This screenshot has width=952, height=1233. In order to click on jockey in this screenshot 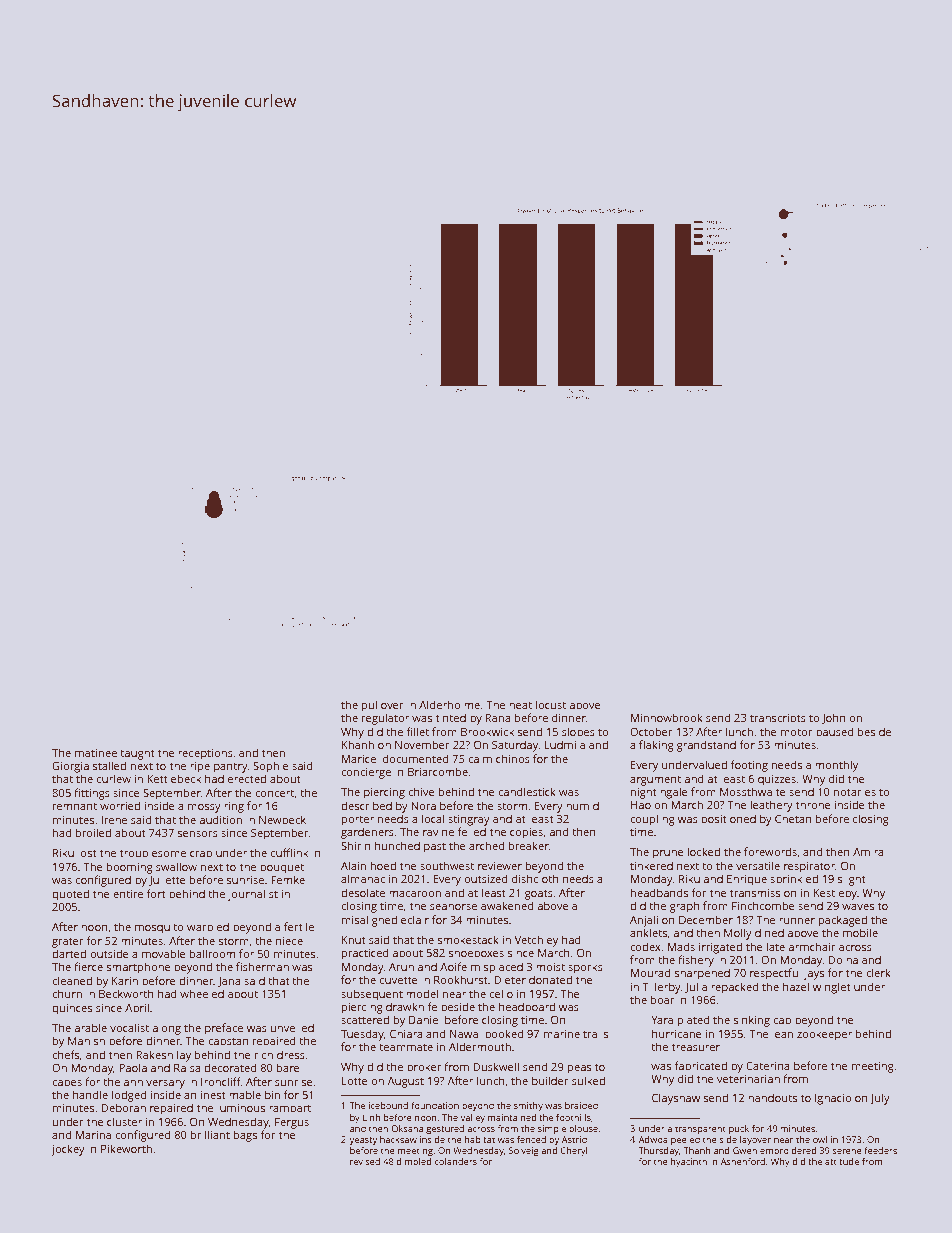, I will do `click(68, 1150)`.
